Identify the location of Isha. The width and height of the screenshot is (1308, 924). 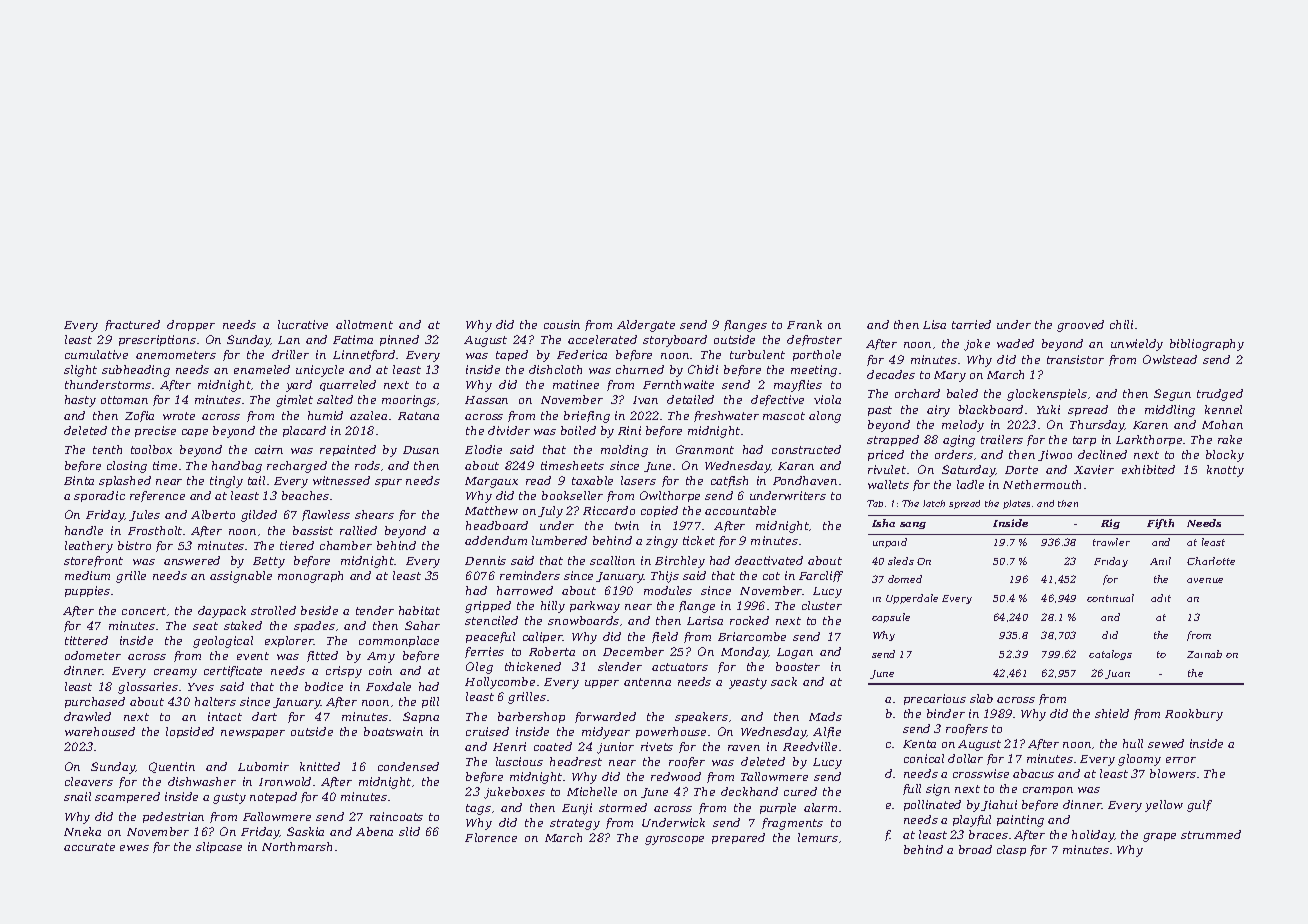
(883, 523).
